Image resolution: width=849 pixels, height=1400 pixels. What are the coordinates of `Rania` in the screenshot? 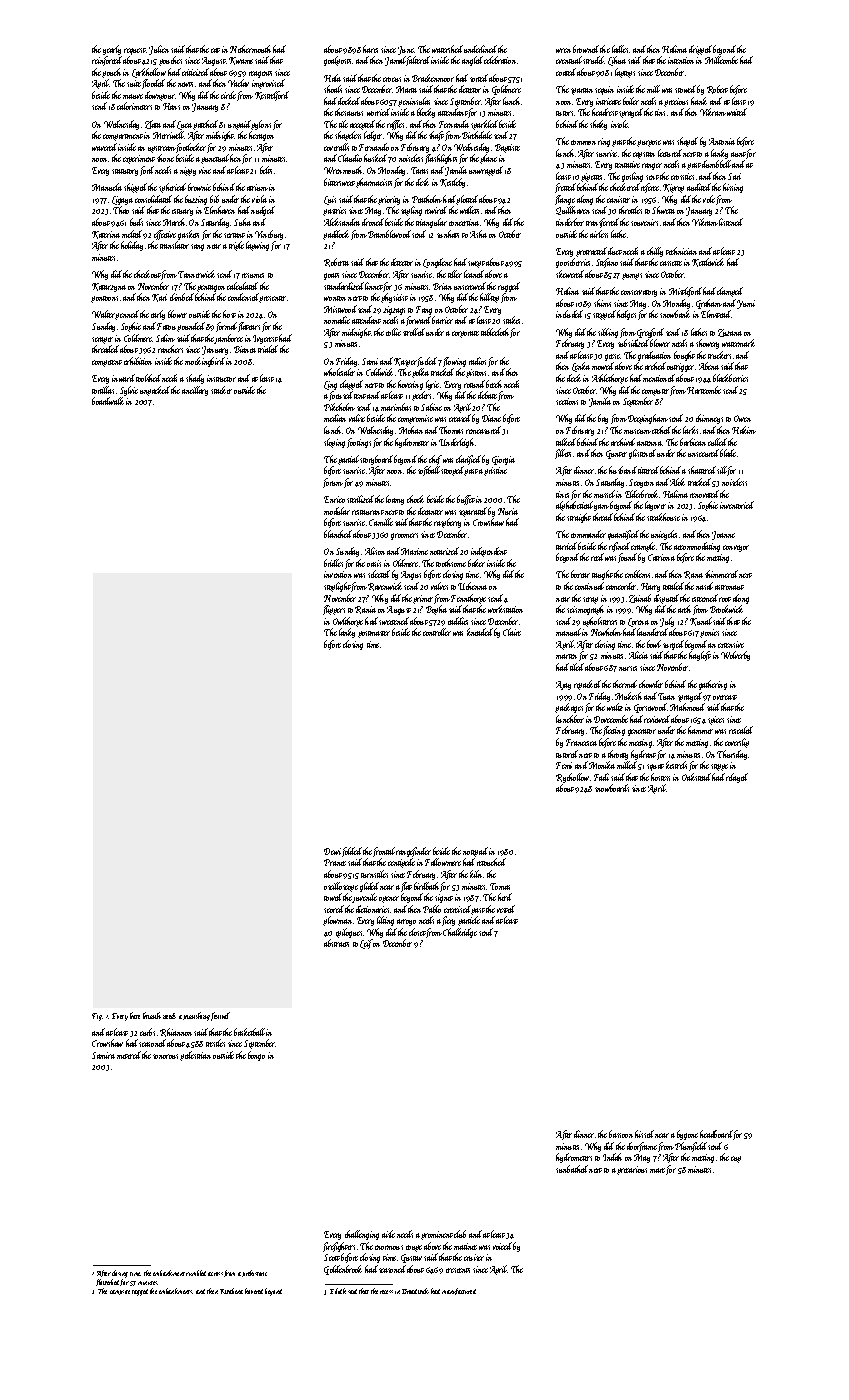 It's located at (365, 610).
